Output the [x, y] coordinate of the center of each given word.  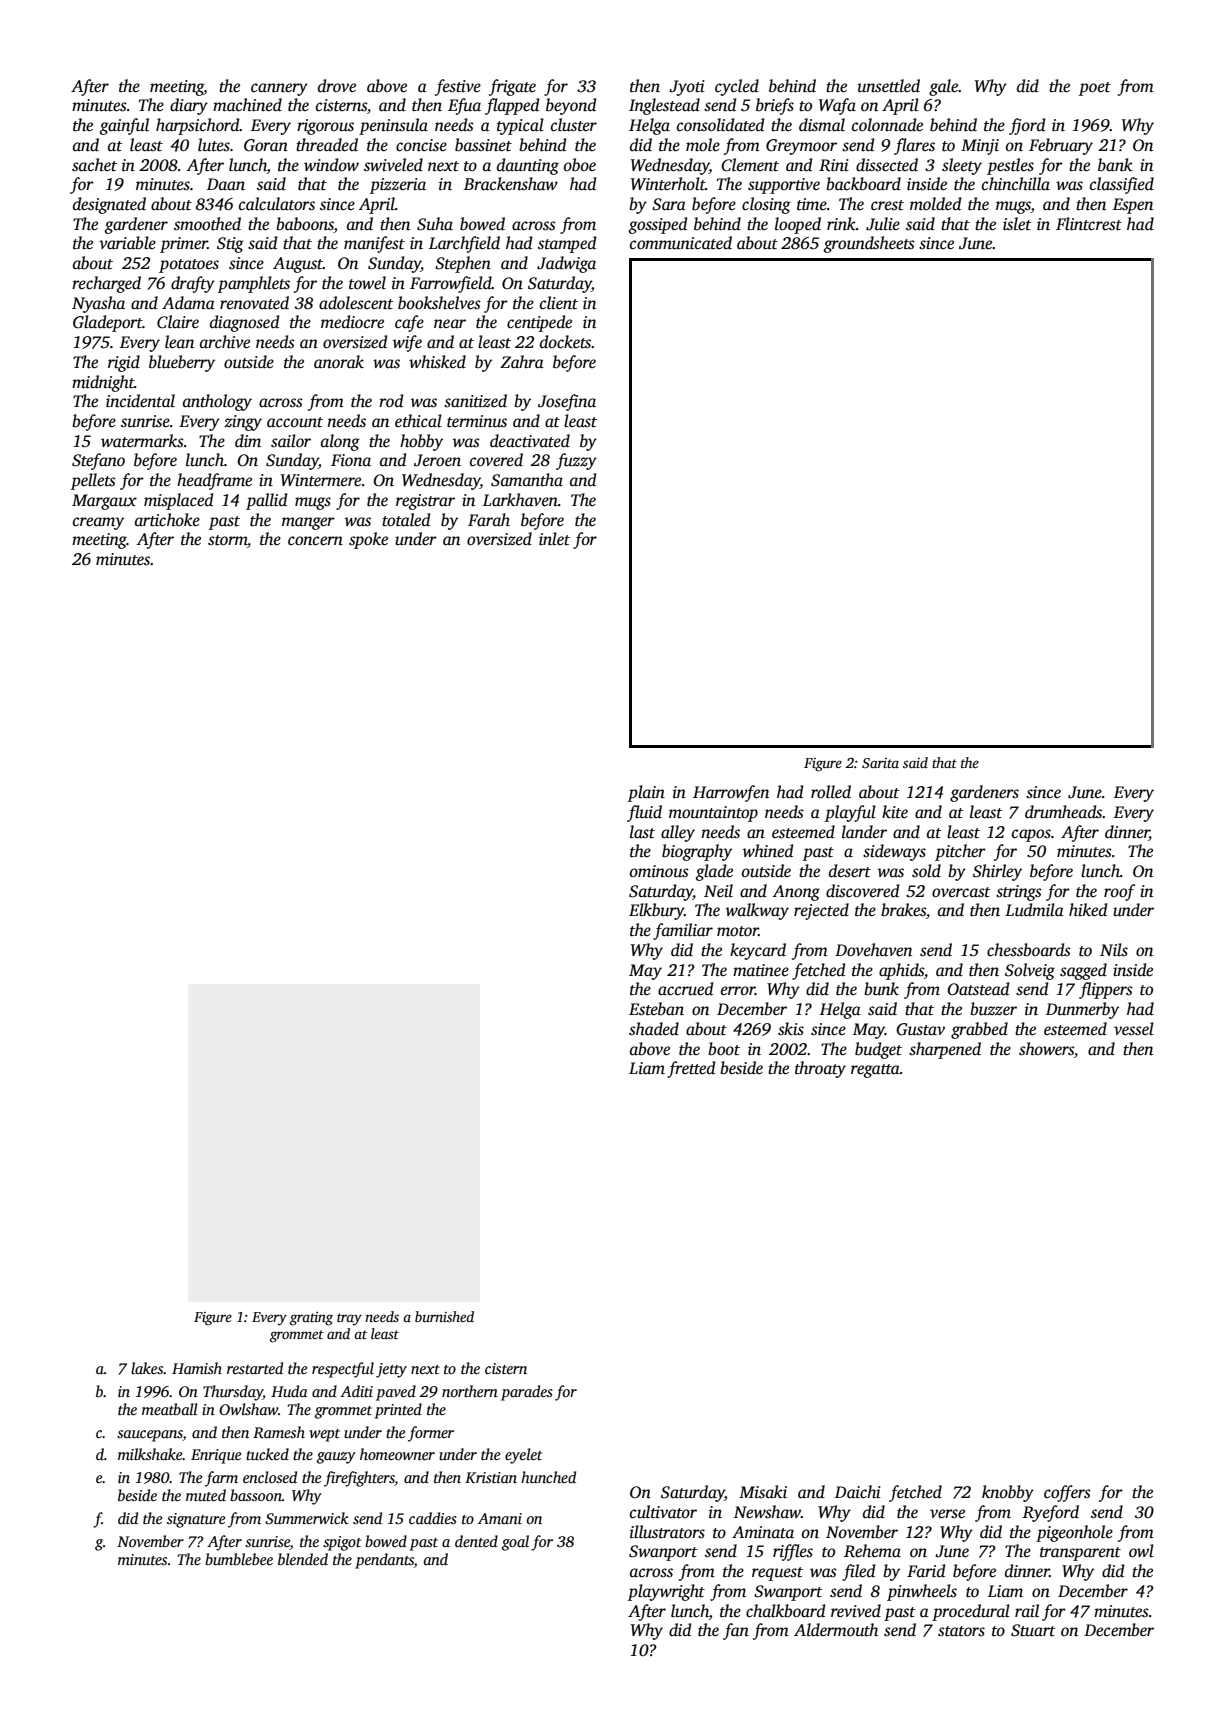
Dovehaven [873, 950]
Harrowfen [731, 793]
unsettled [889, 86]
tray [349, 1319]
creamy [98, 523]
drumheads [1064, 812]
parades [527, 1393]
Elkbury [656, 911]
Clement [750, 165]
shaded [654, 1029]
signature [196, 1520]
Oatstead [978, 989]
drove [337, 86]
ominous [659, 871]
